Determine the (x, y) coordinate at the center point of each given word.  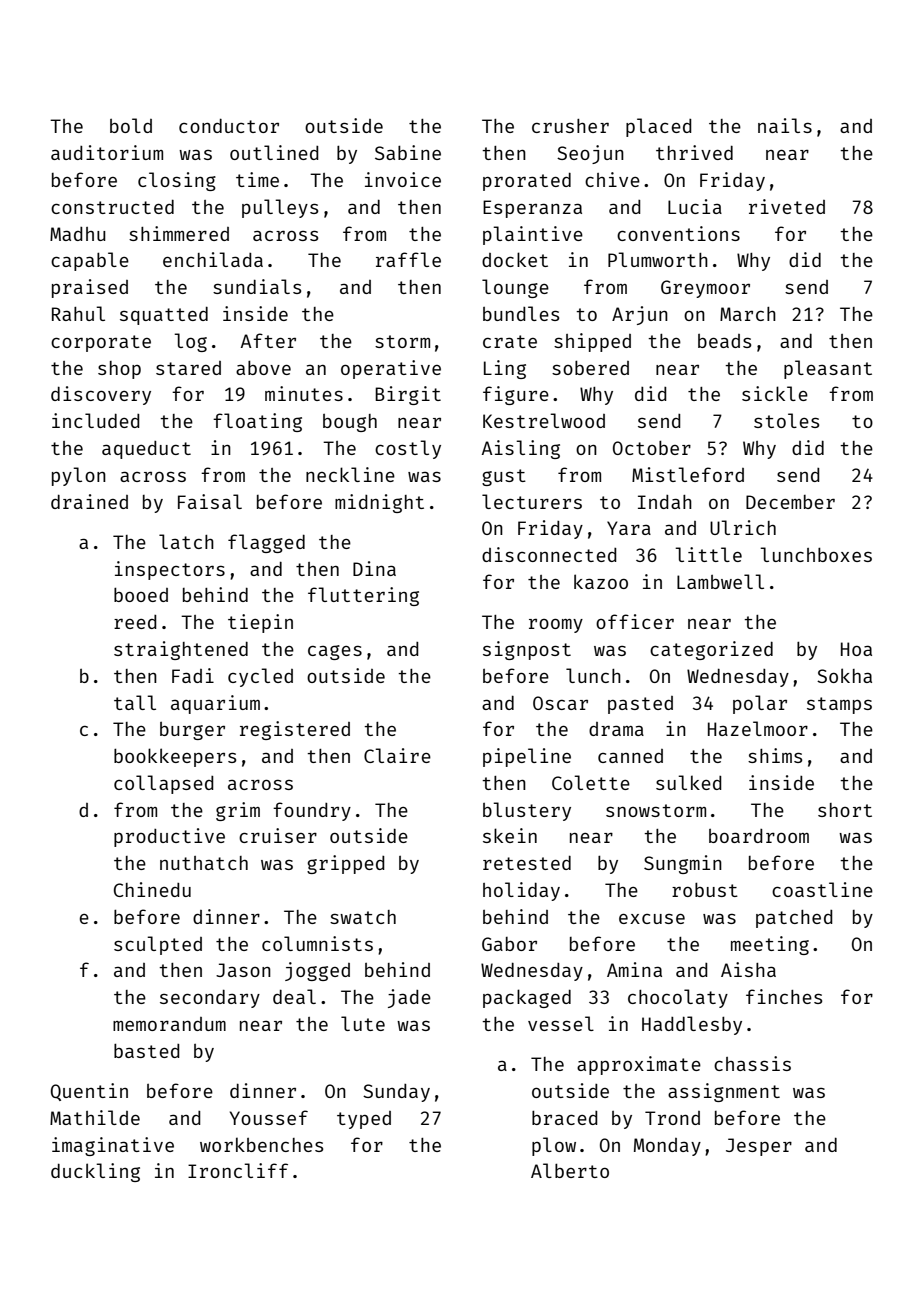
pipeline (527, 757)
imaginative (113, 1146)
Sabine (408, 152)
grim (238, 811)
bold (131, 125)
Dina (374, 568)
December (790, 502)
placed (659, 127)
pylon (79, 476)
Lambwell (720, 581)
